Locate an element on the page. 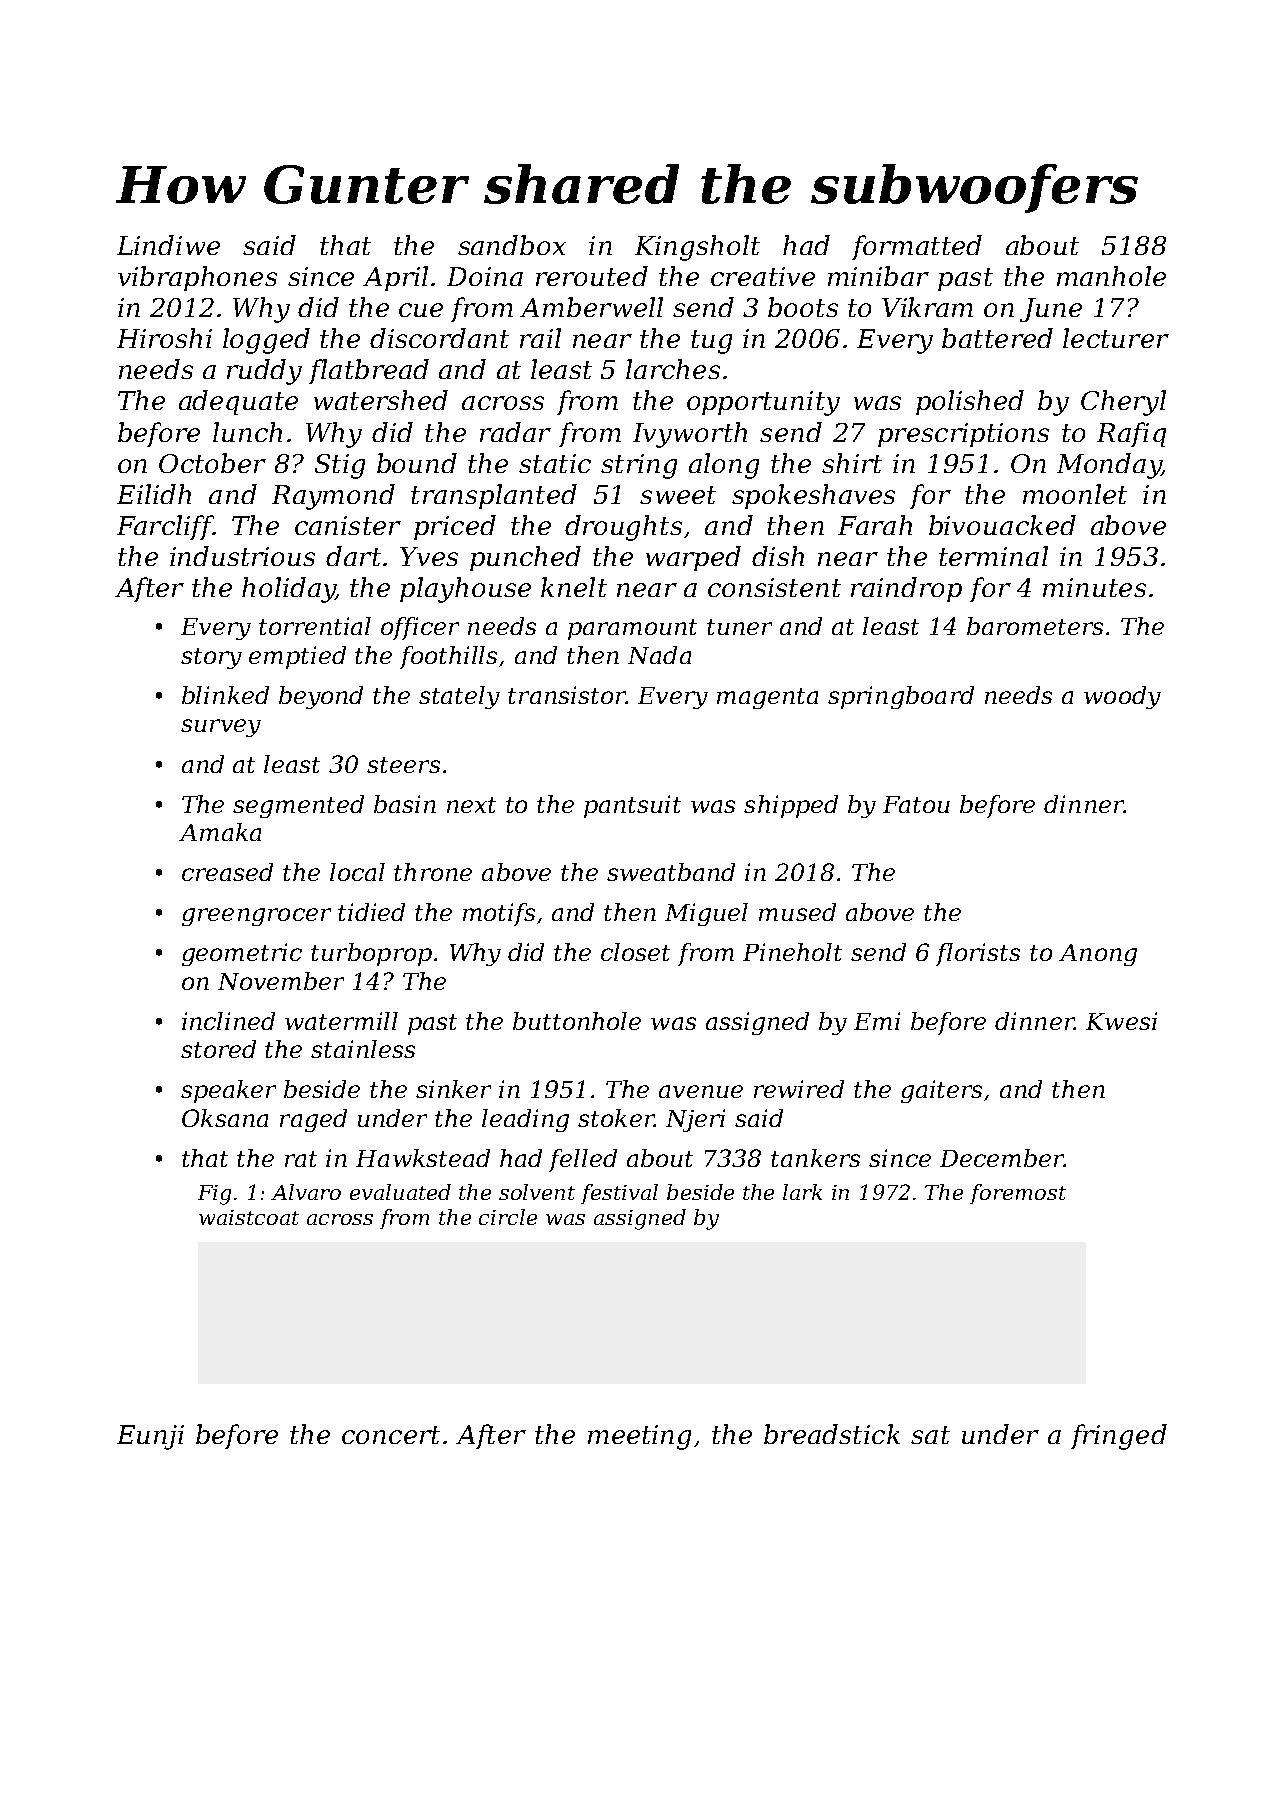 Image resolution: width=1284 pixels, height=1817 pixels. sat is located at coordinates (930, 1435).
